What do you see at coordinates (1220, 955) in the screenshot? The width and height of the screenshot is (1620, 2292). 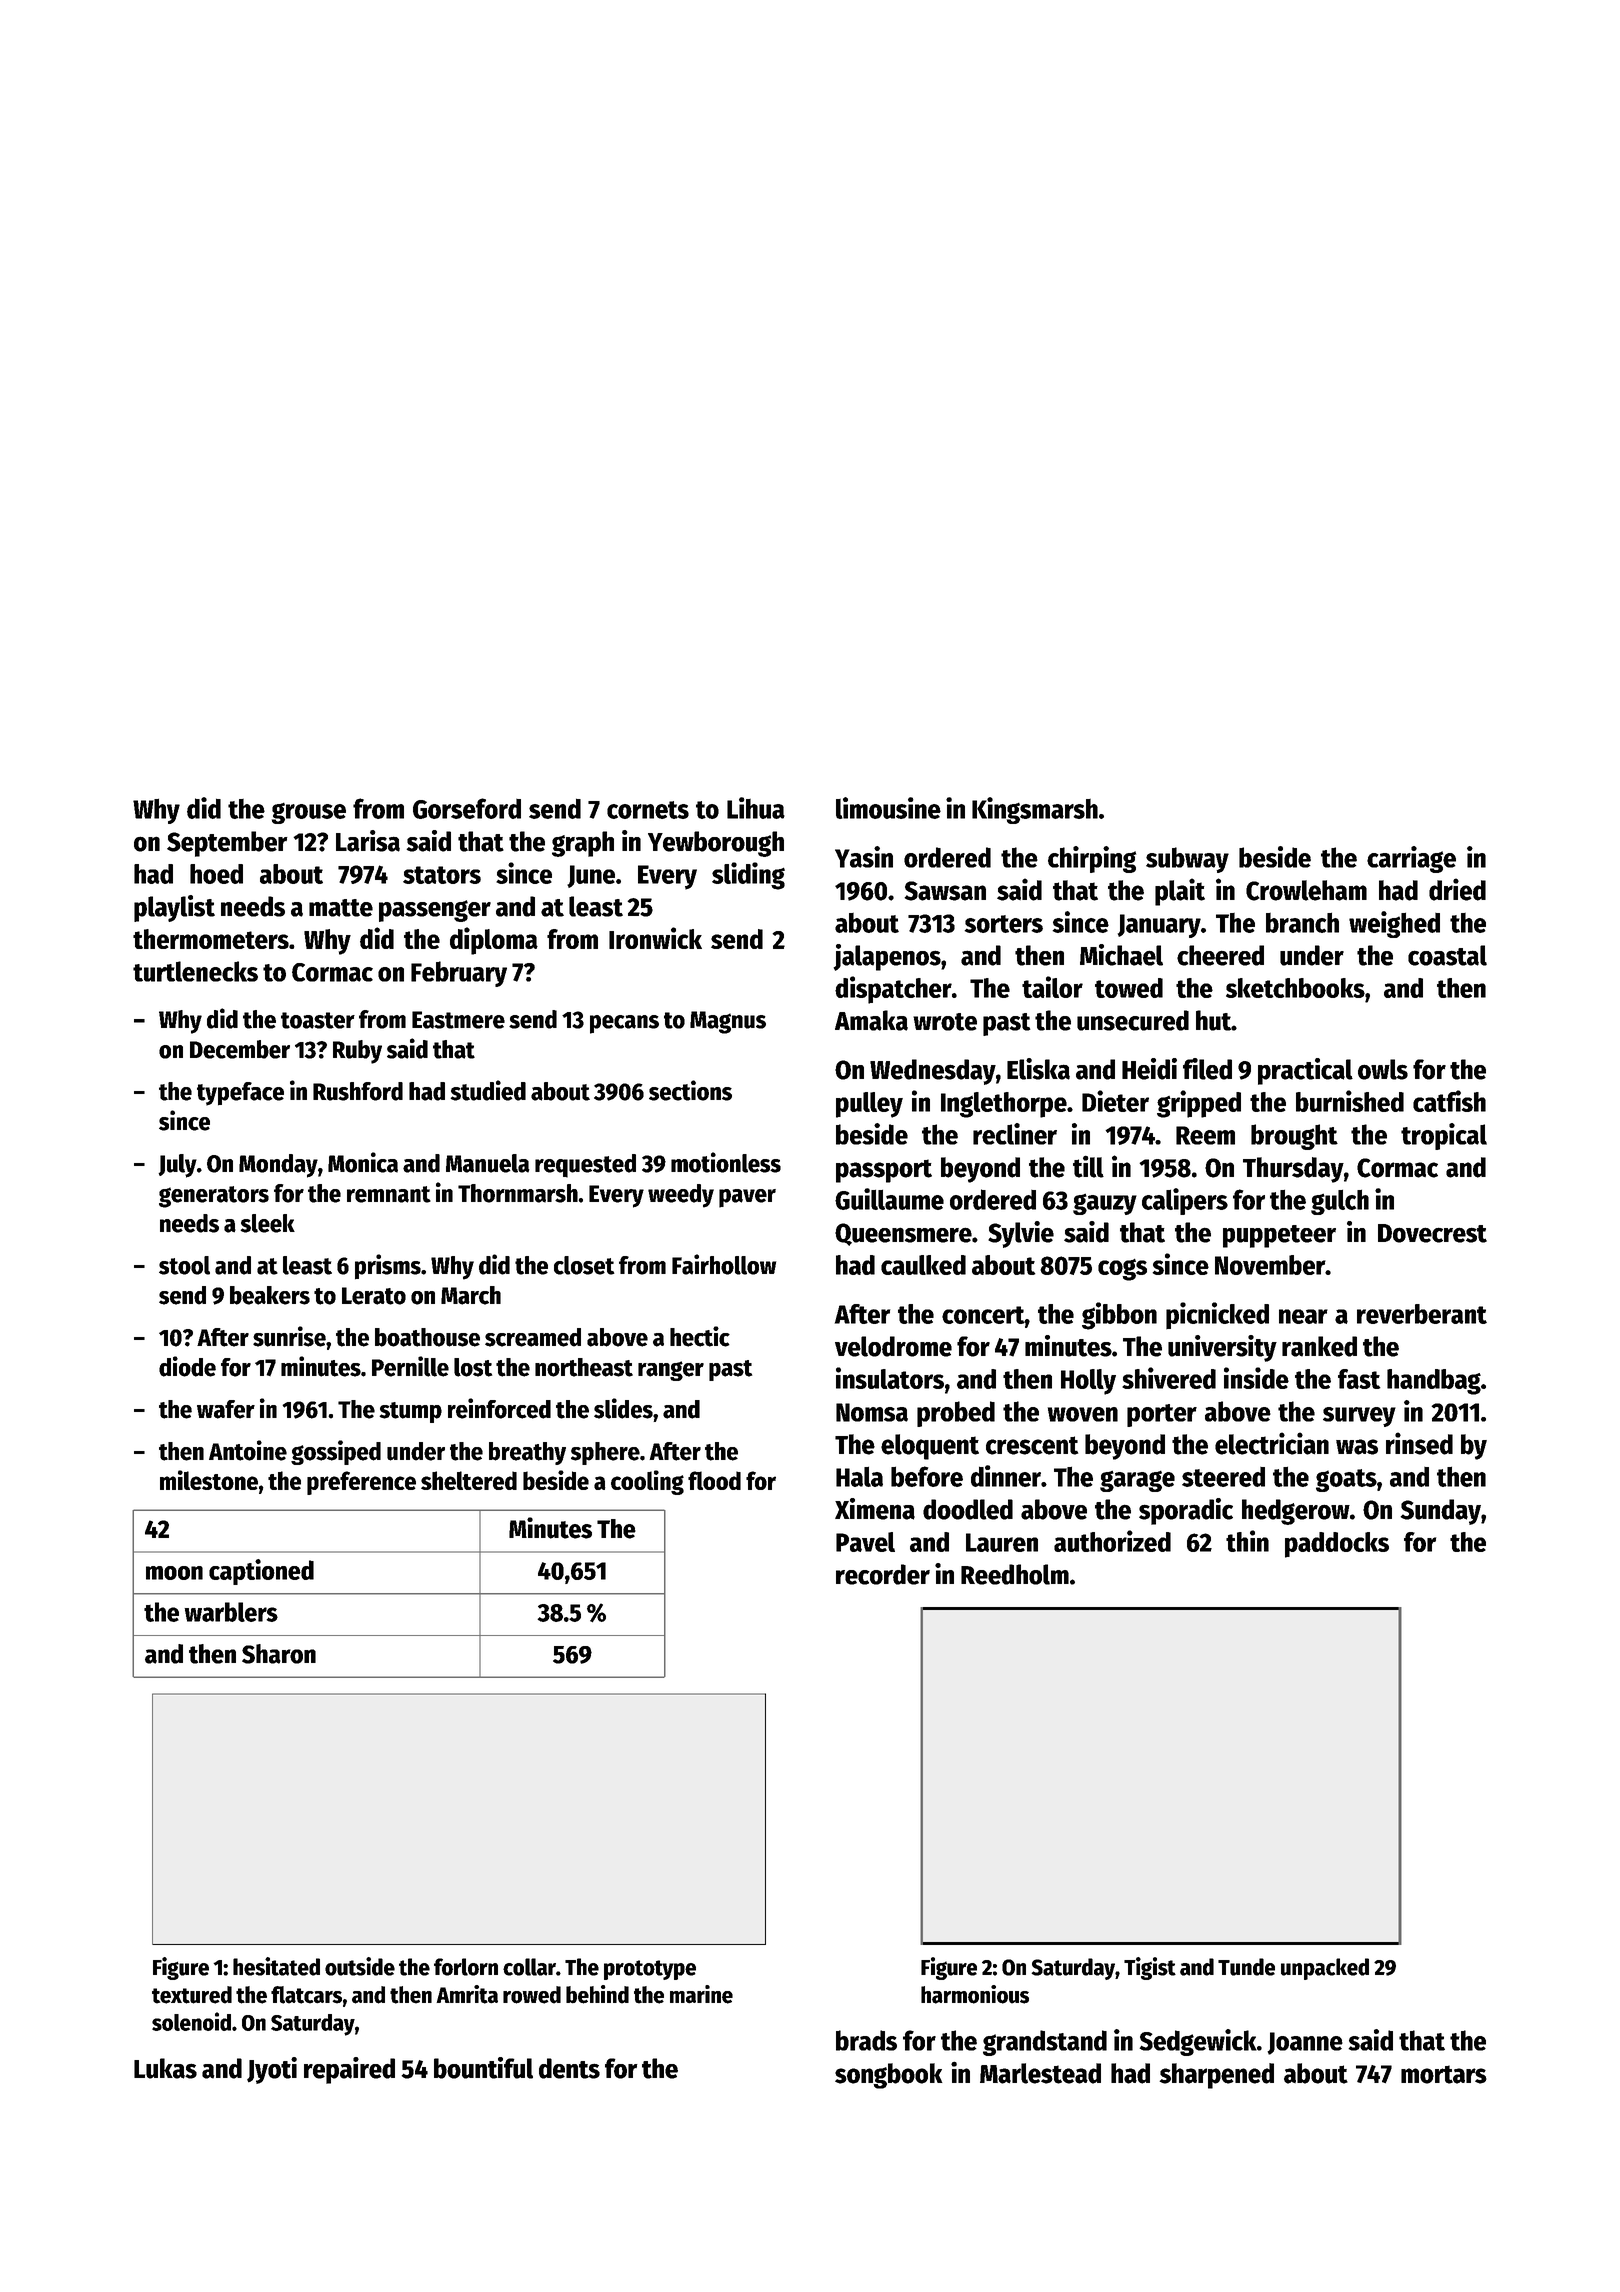 I see `cheered` at bounding box center [1220, 955].
